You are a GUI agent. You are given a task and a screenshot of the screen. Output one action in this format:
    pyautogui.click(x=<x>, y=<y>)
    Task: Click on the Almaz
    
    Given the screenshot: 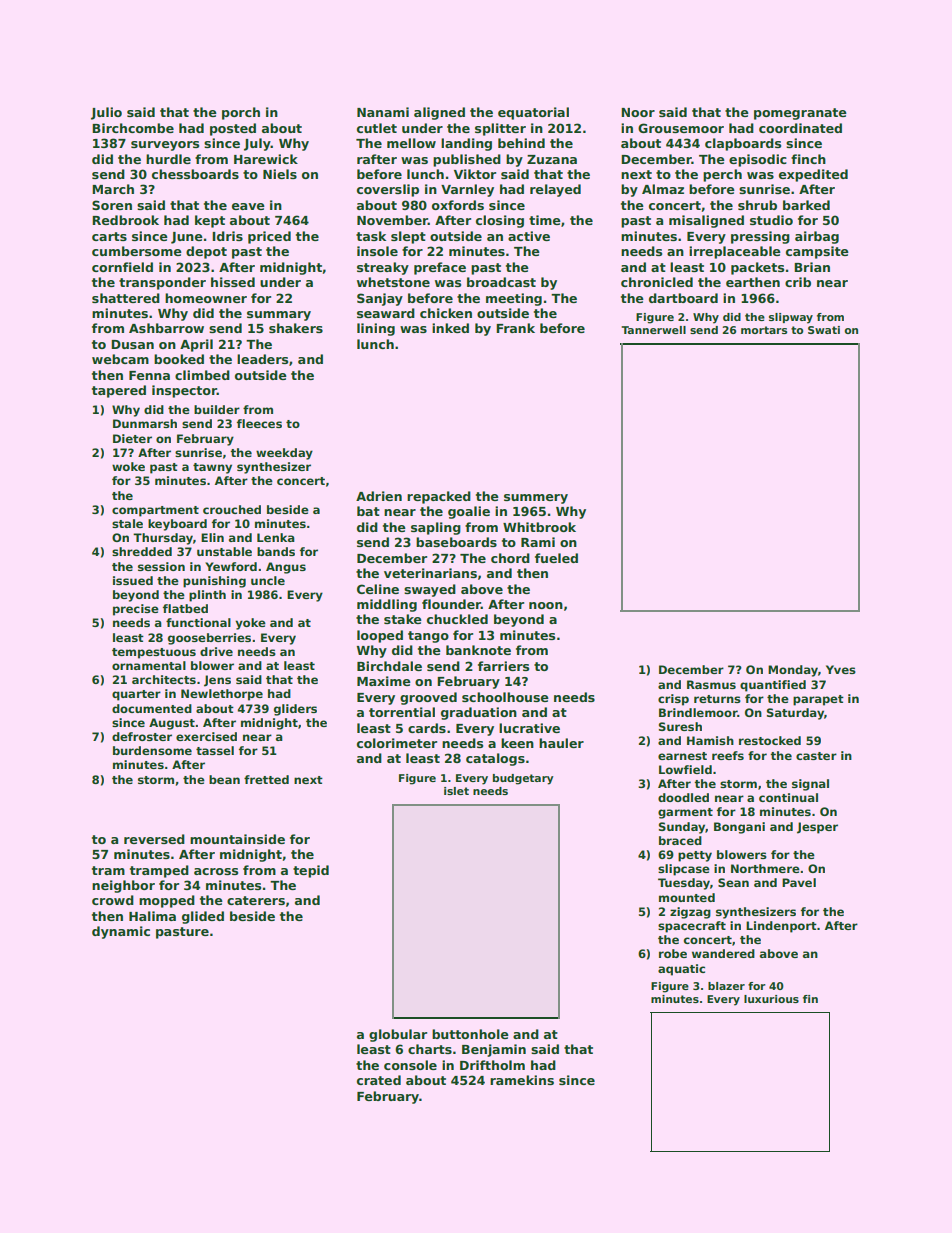 What is the action you would take?
    pyautogui.click(x=663, y=189)
